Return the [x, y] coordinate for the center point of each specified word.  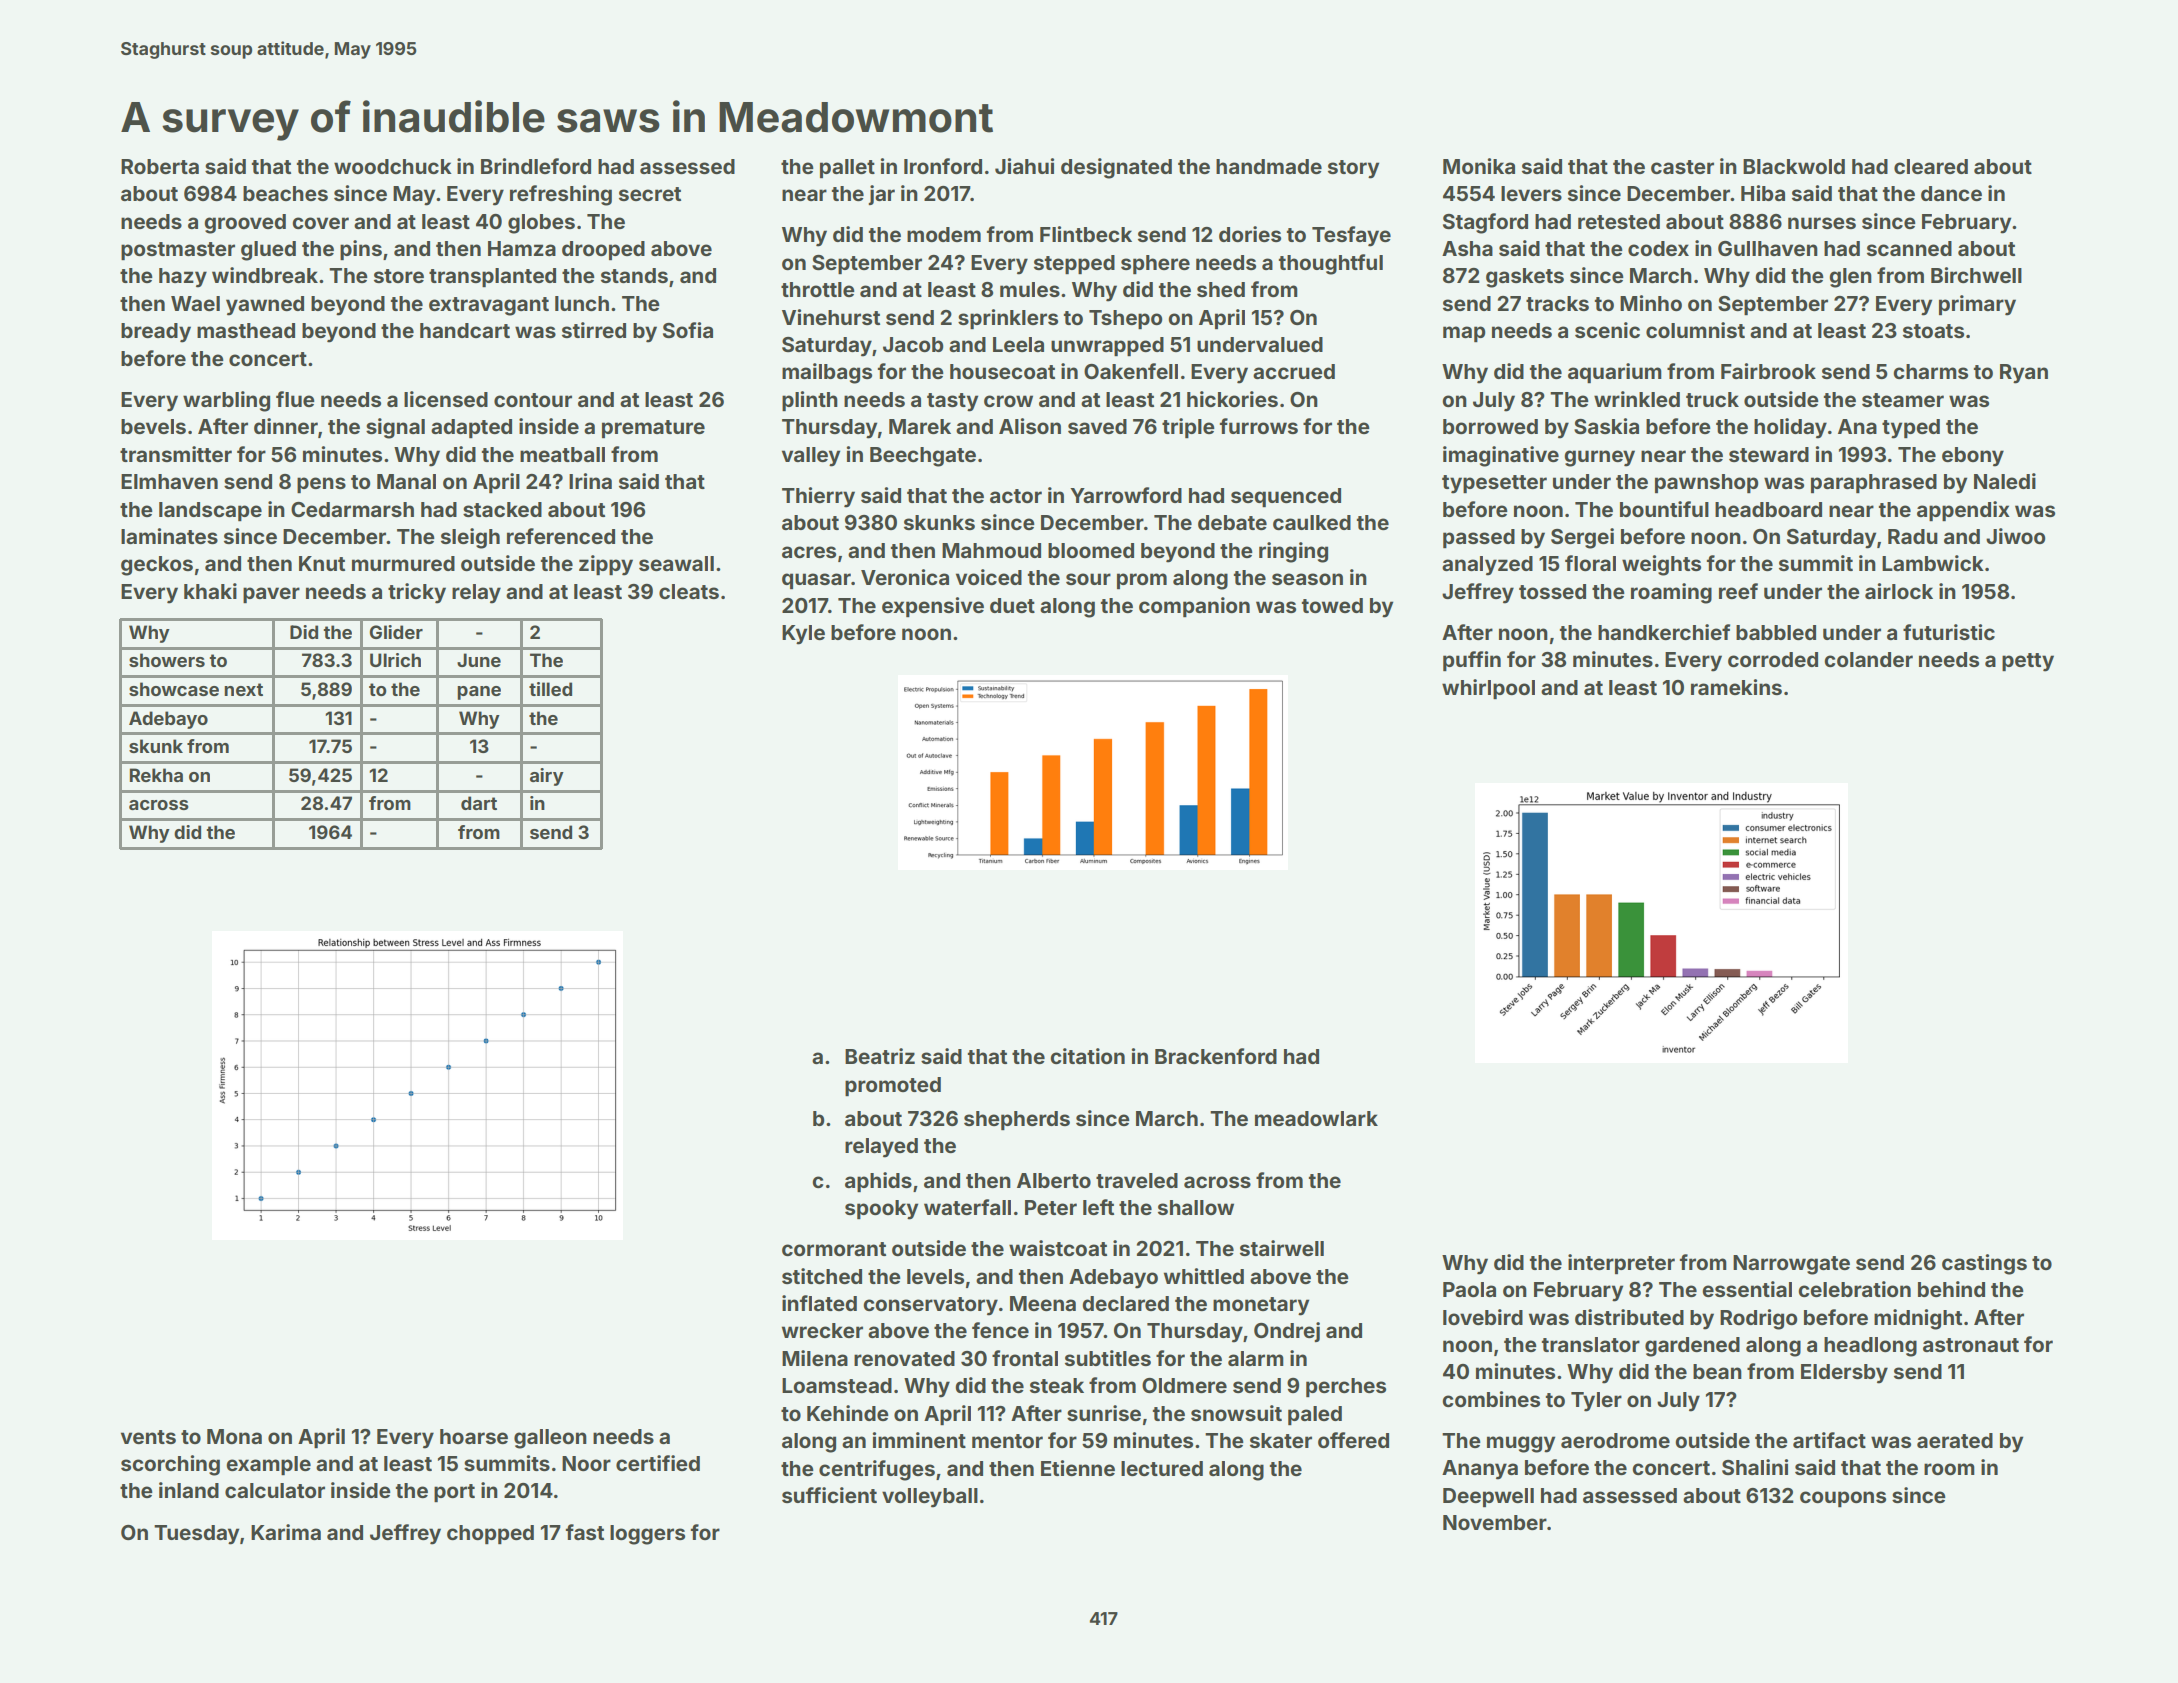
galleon [550, 1439]
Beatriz [880, 1056]
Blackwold [1794, 166]
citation [1087, 1056]
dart [479, 803]
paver [271, 595]
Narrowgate [1791, 1265]
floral [1590, 563]
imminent [919, 1440]
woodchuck [393, 166]
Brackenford [1216, 1056]
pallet [847, 168]
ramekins [1736, 687]
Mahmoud [991, 550]
